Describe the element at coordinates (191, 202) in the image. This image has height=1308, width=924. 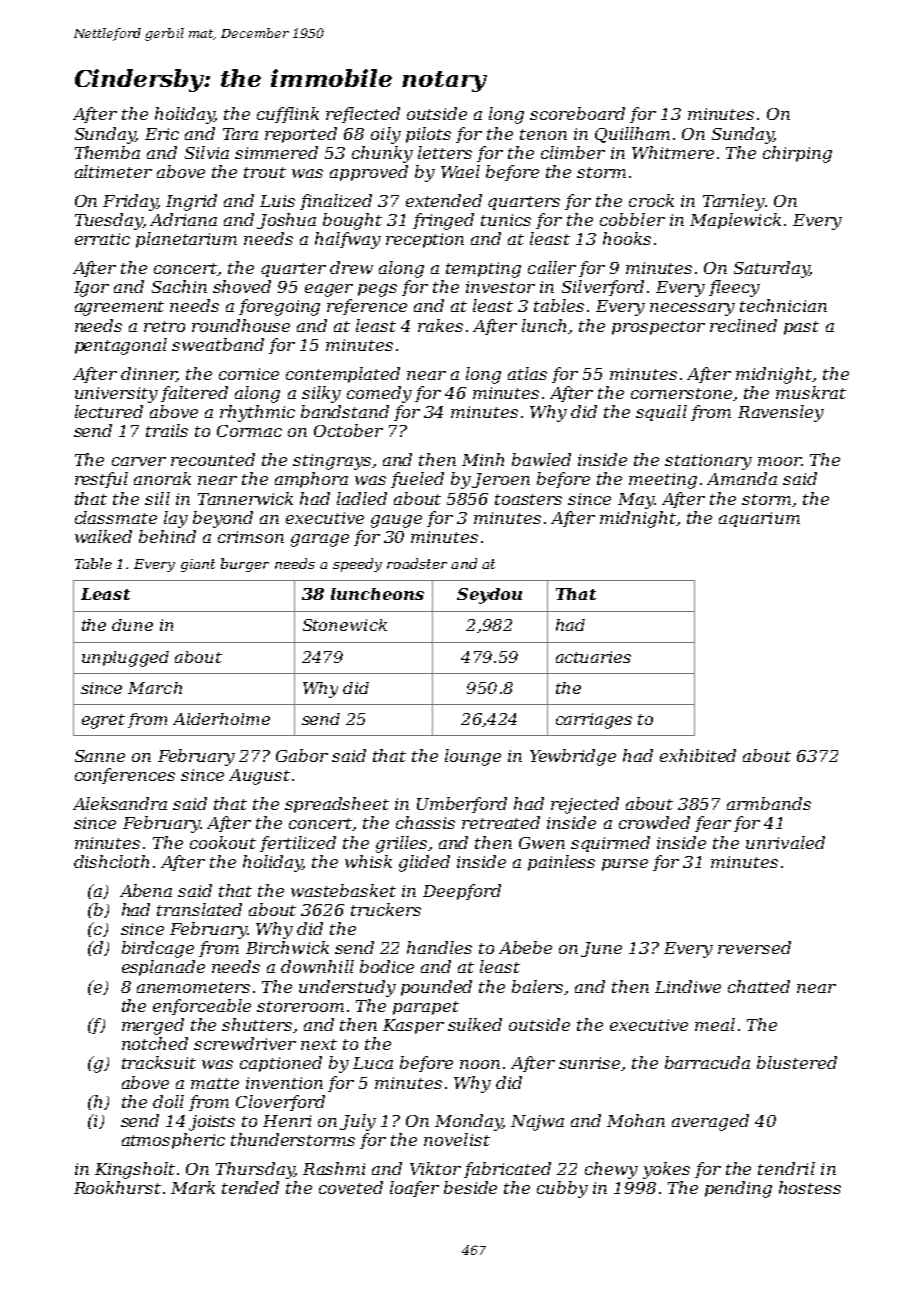
I see `Ingrid` at that location.
